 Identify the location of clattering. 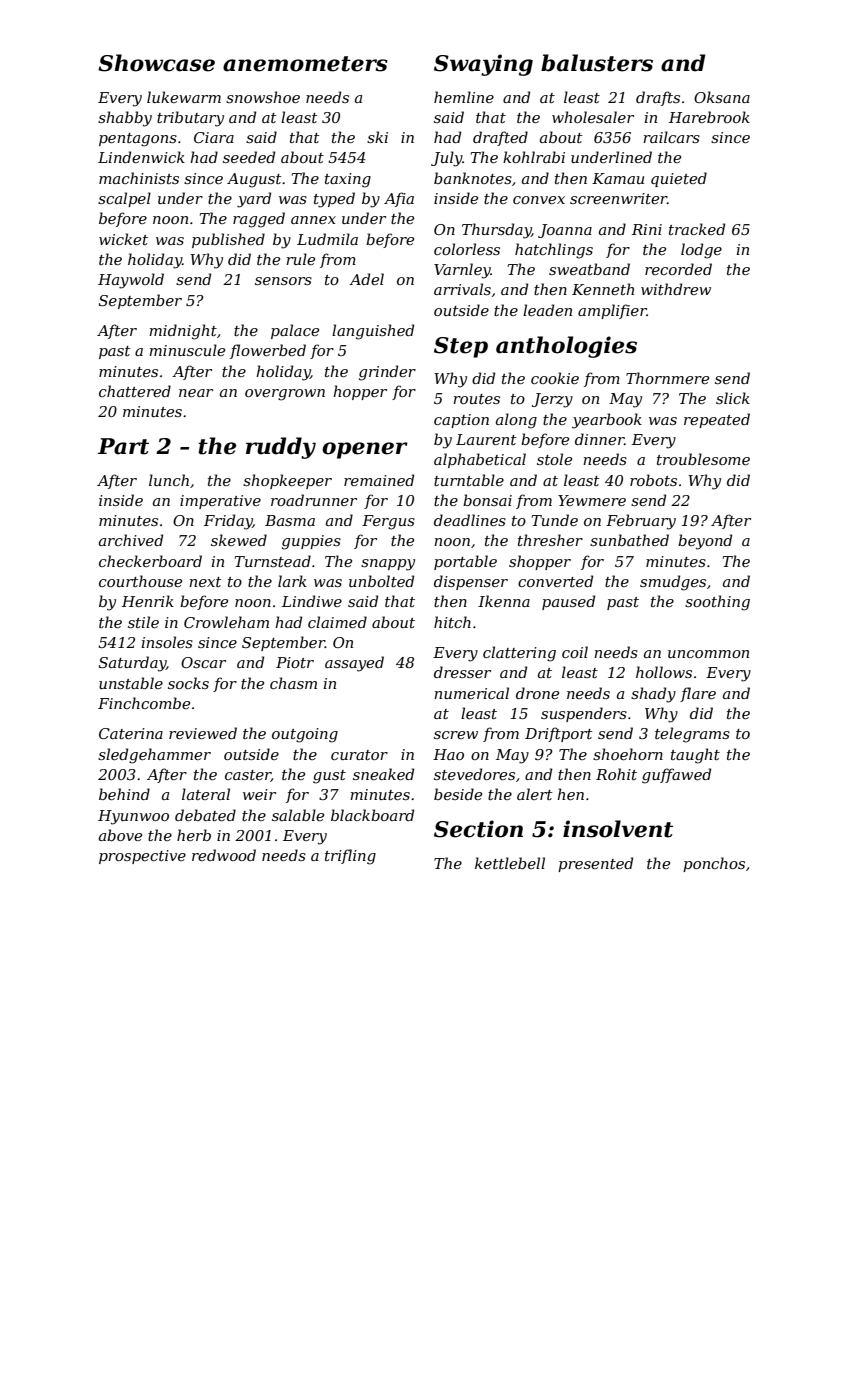
(519, 654).
